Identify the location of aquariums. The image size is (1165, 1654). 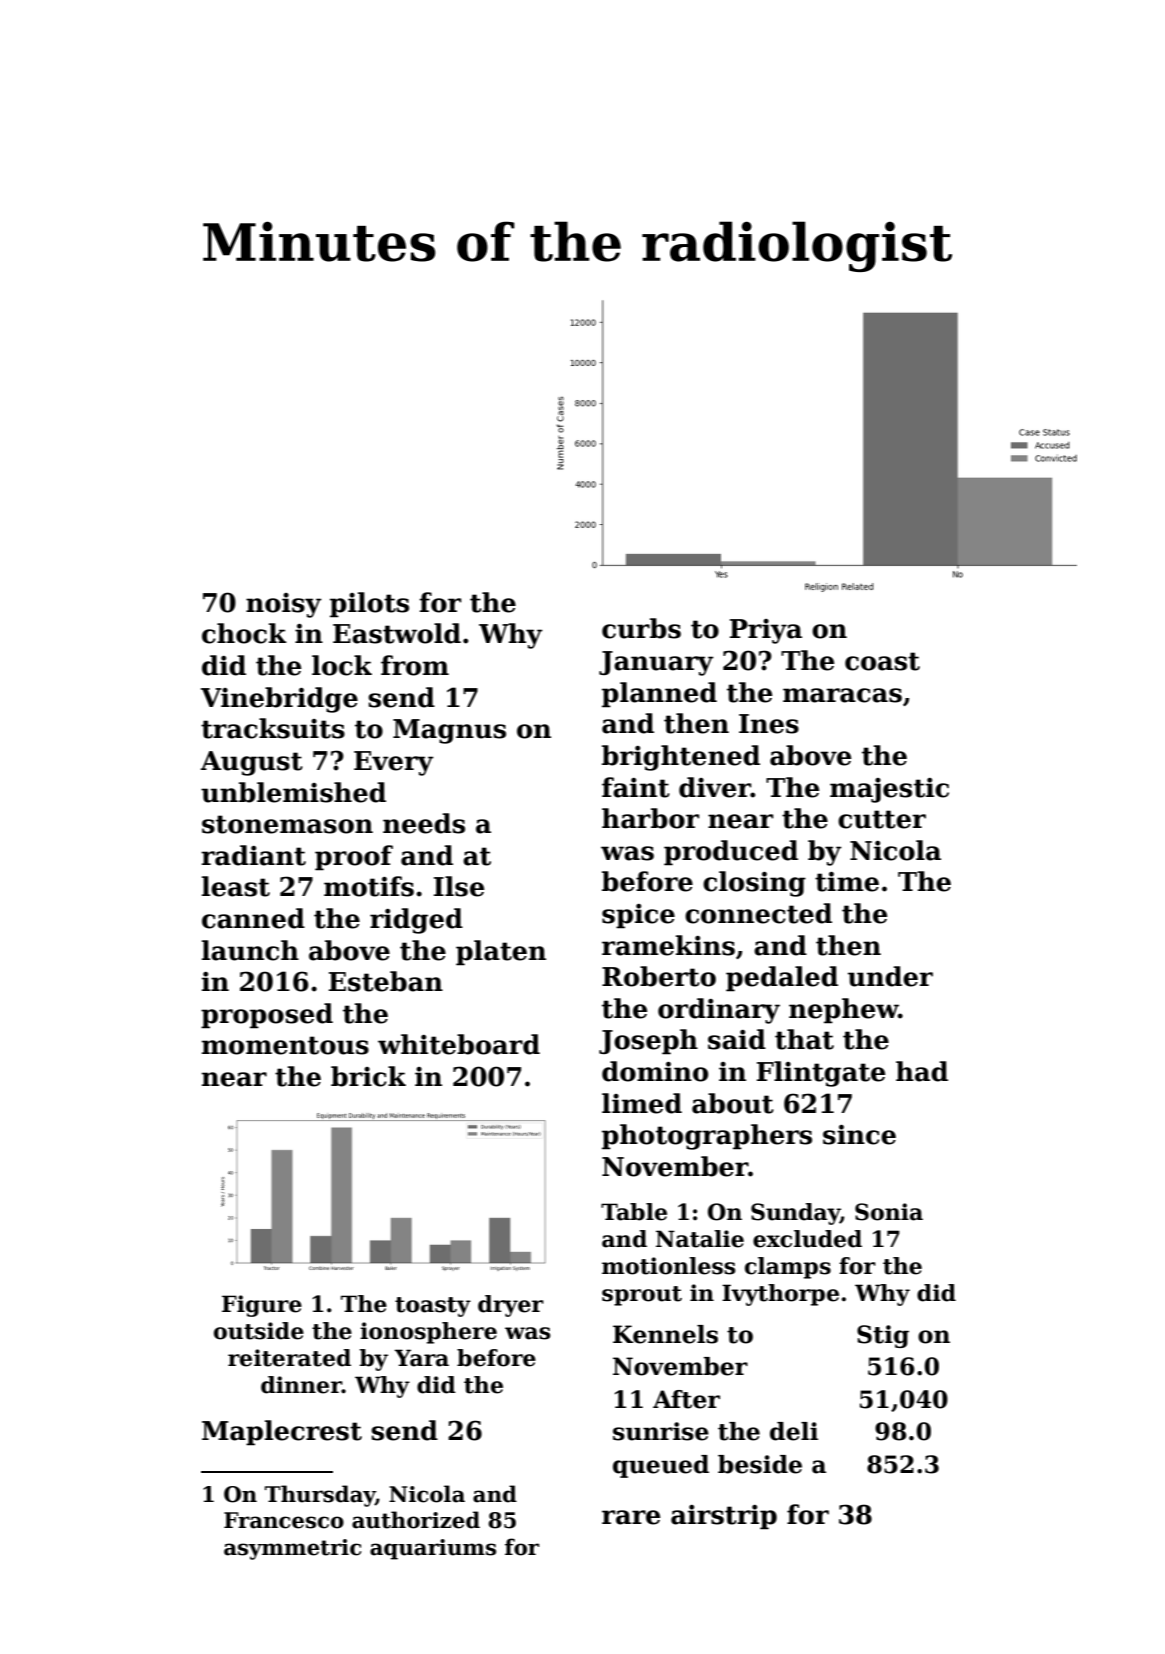
(433, 1549).
